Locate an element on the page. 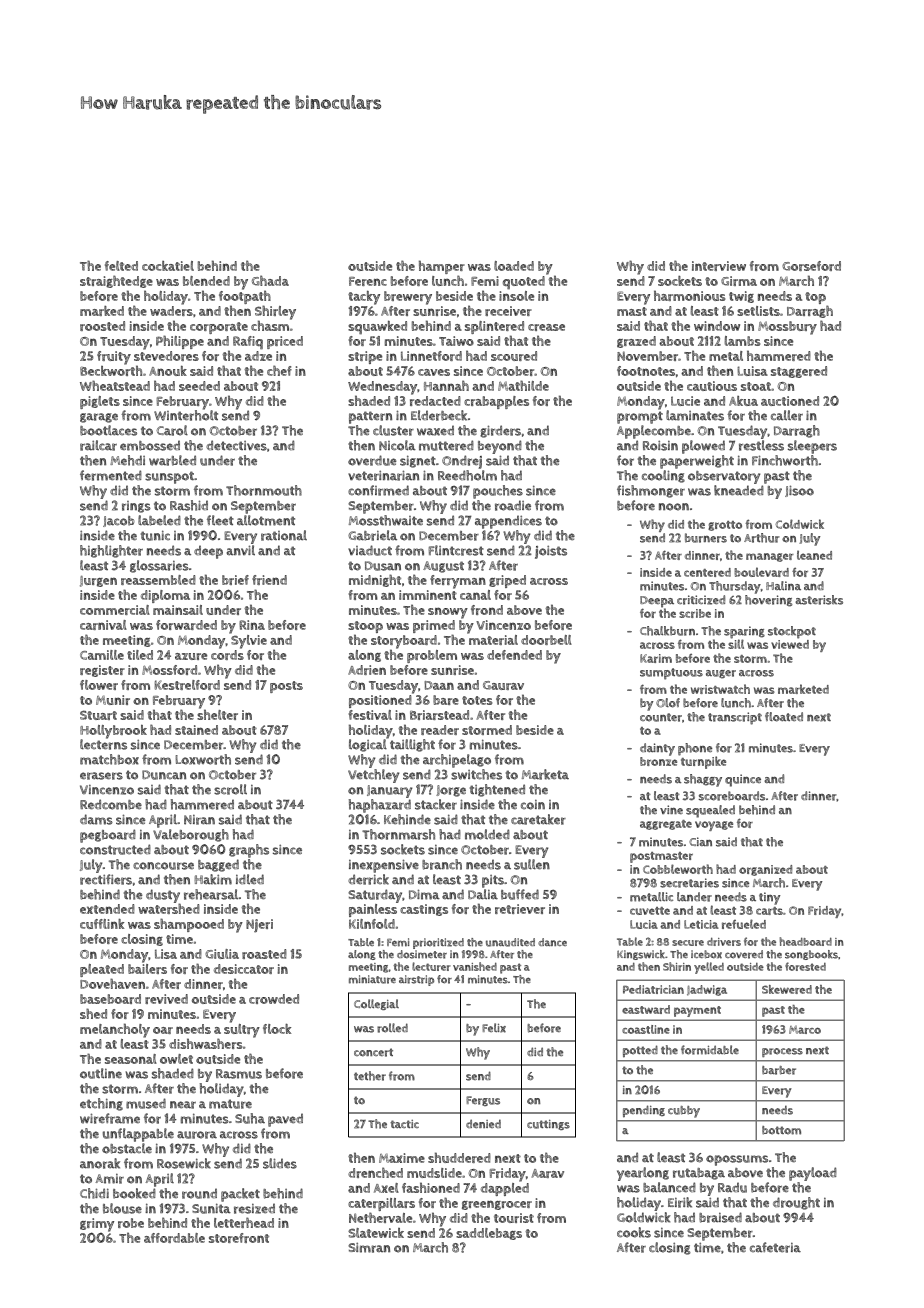 The height and width of the image is (1308, 924). songbooks is located at coordinates (811, 955).
